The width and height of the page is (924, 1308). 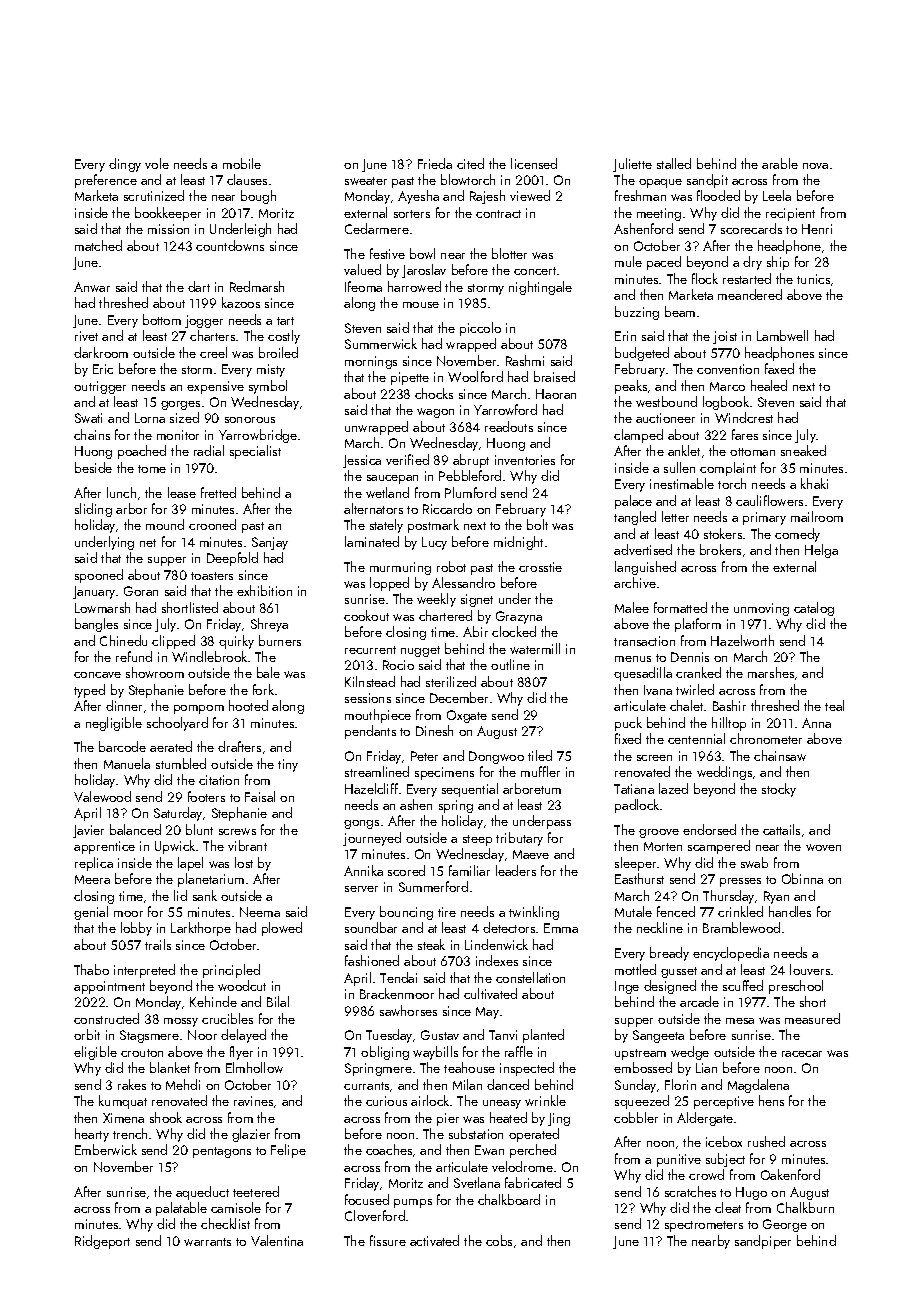 What do you see at coordinates (821, 551) in the page?
I see `Helga` at bounding box center [821, 551].
